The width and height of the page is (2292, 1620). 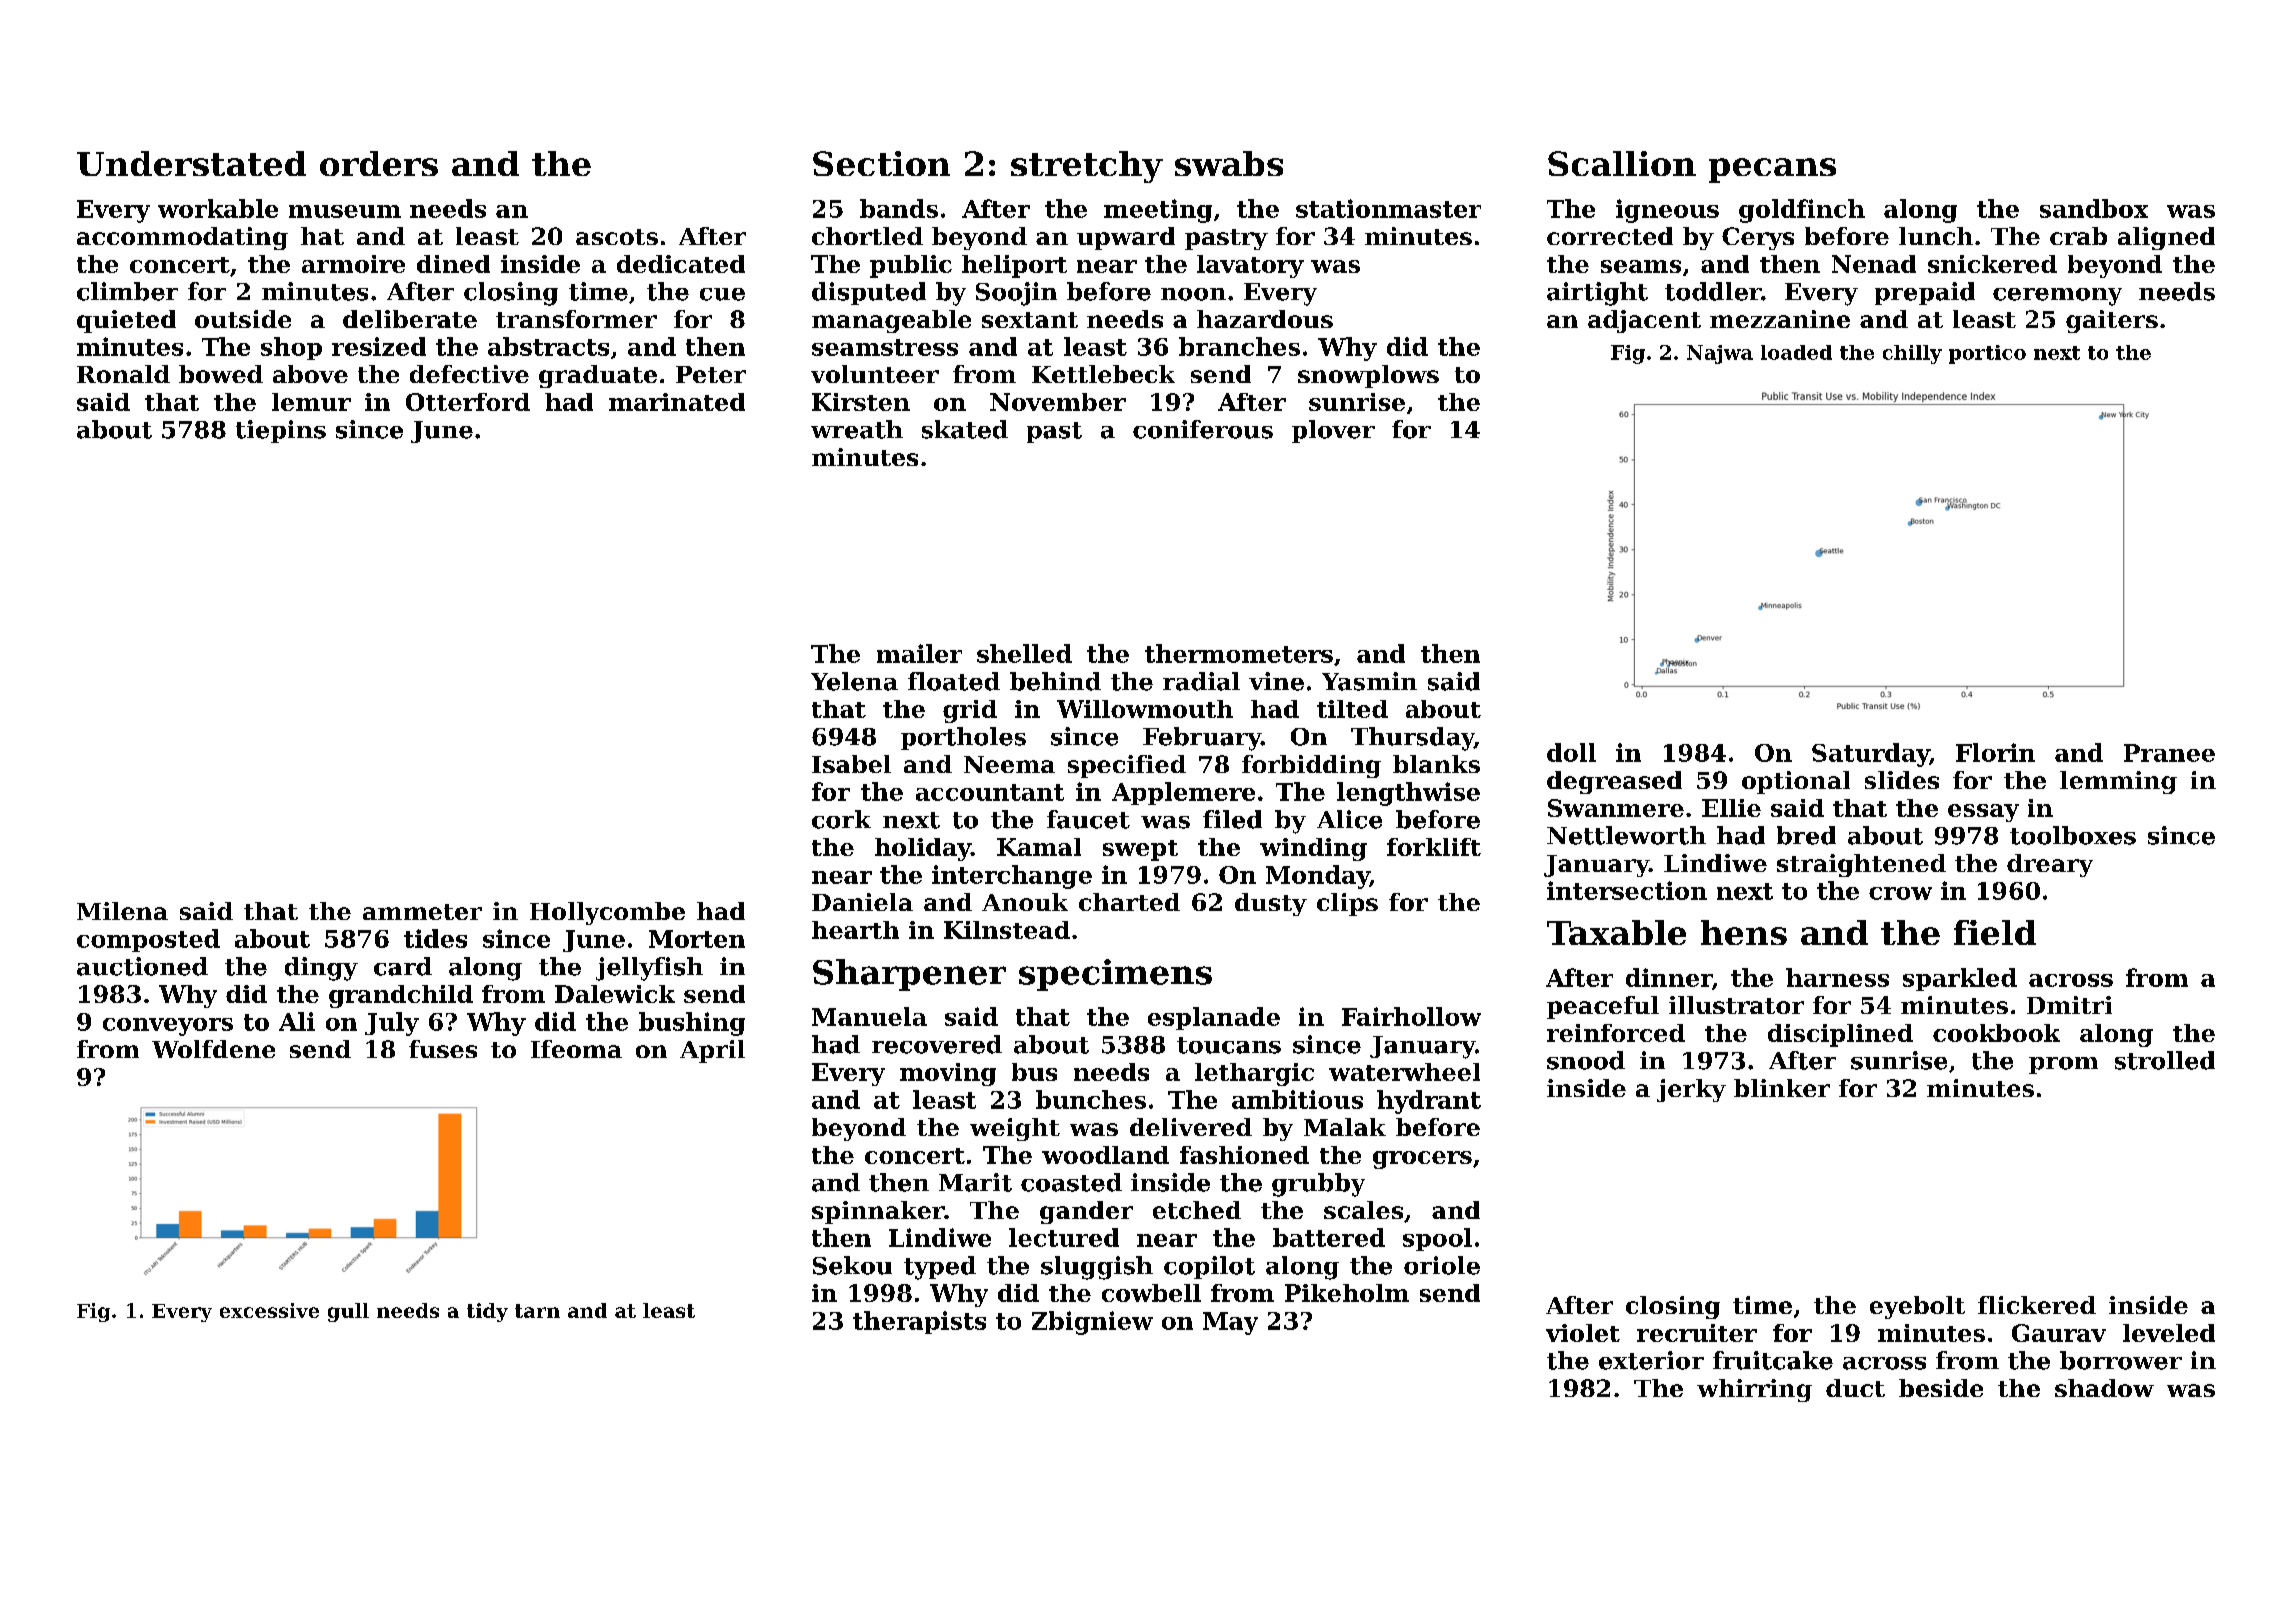 I want to click on swabs, so click(x=1229, y=163).
